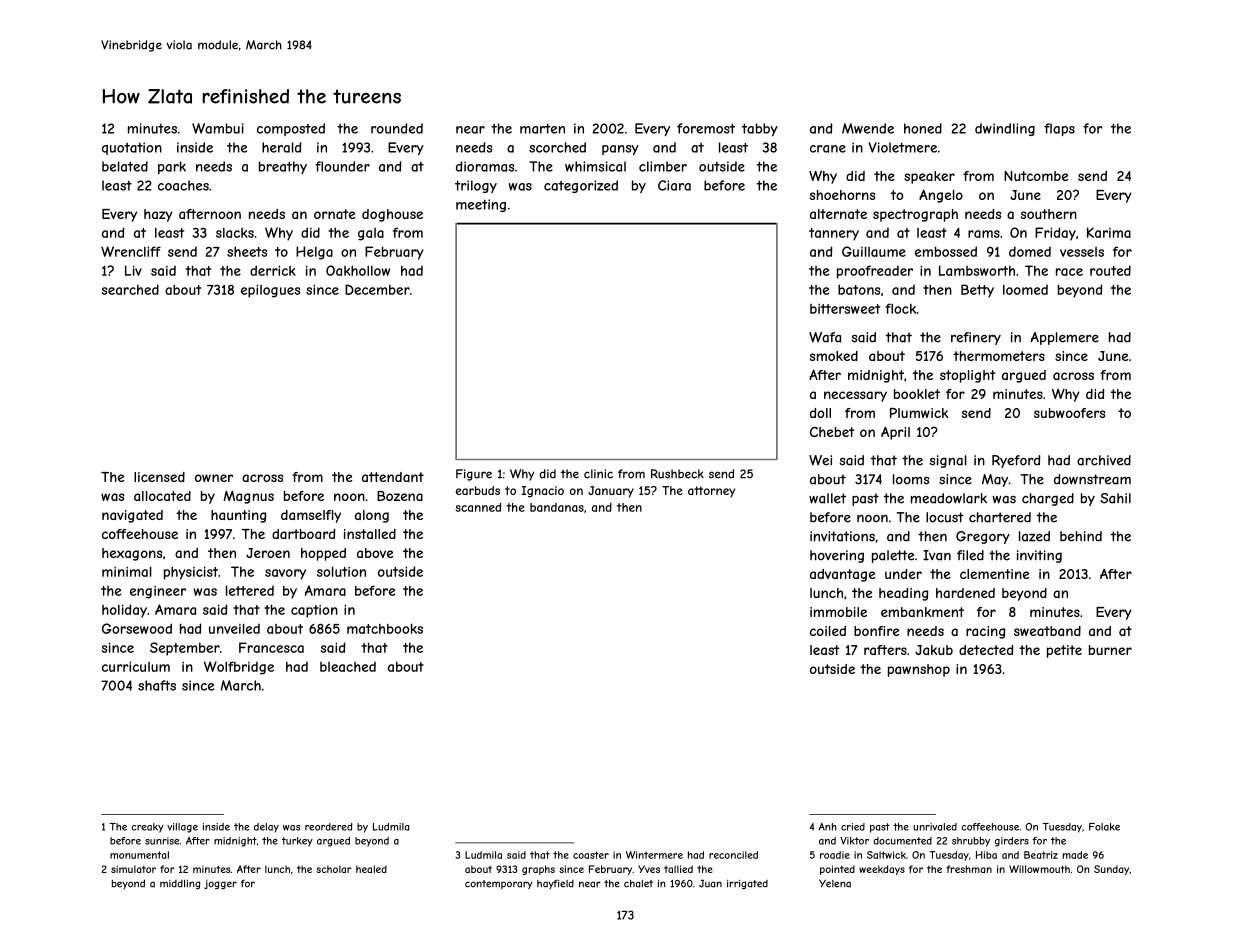  I want to click on tabby, so click(760, 129).
